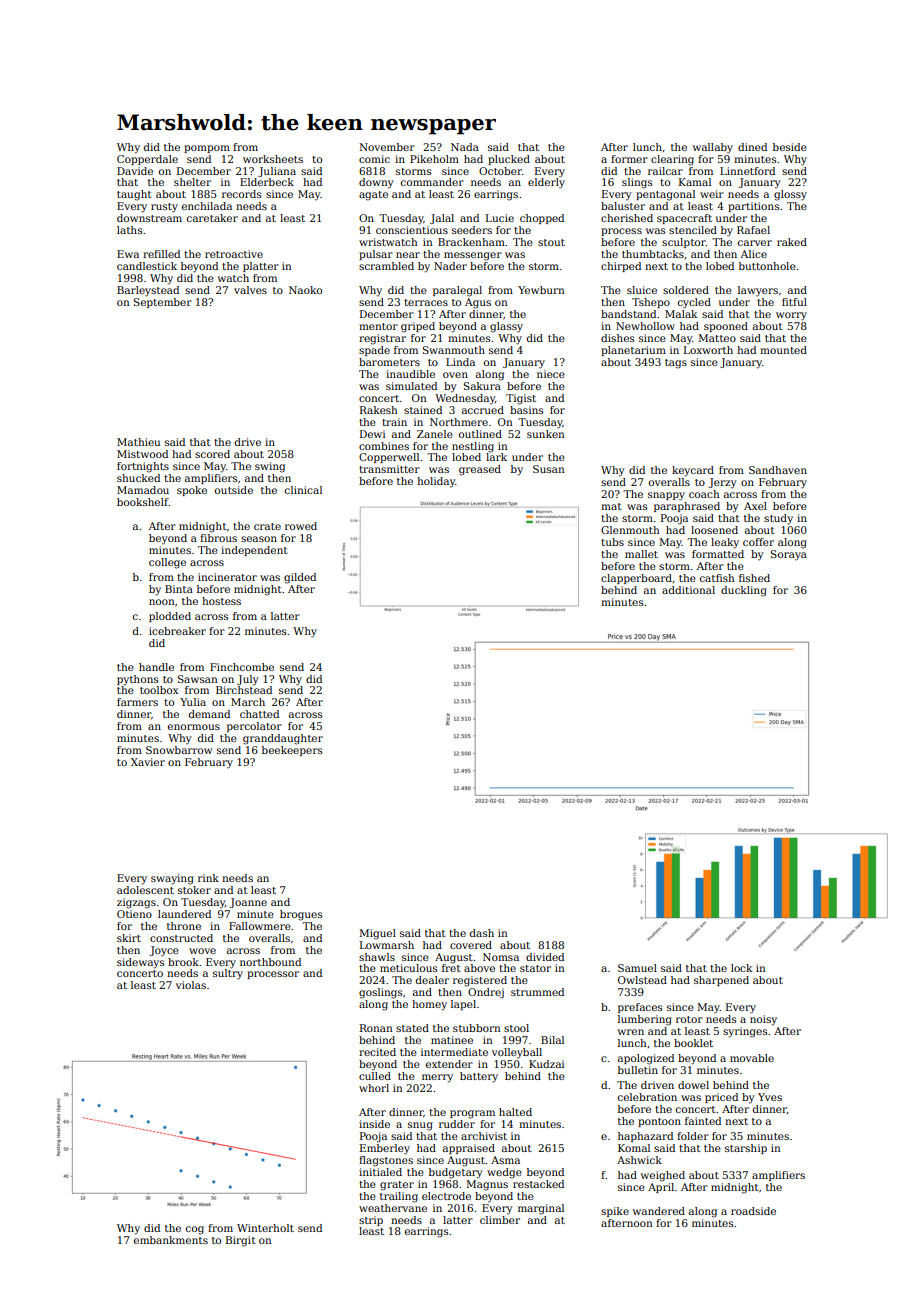 This image has height=1308, width=924. I want to click on chopped, so click(542, 219).
